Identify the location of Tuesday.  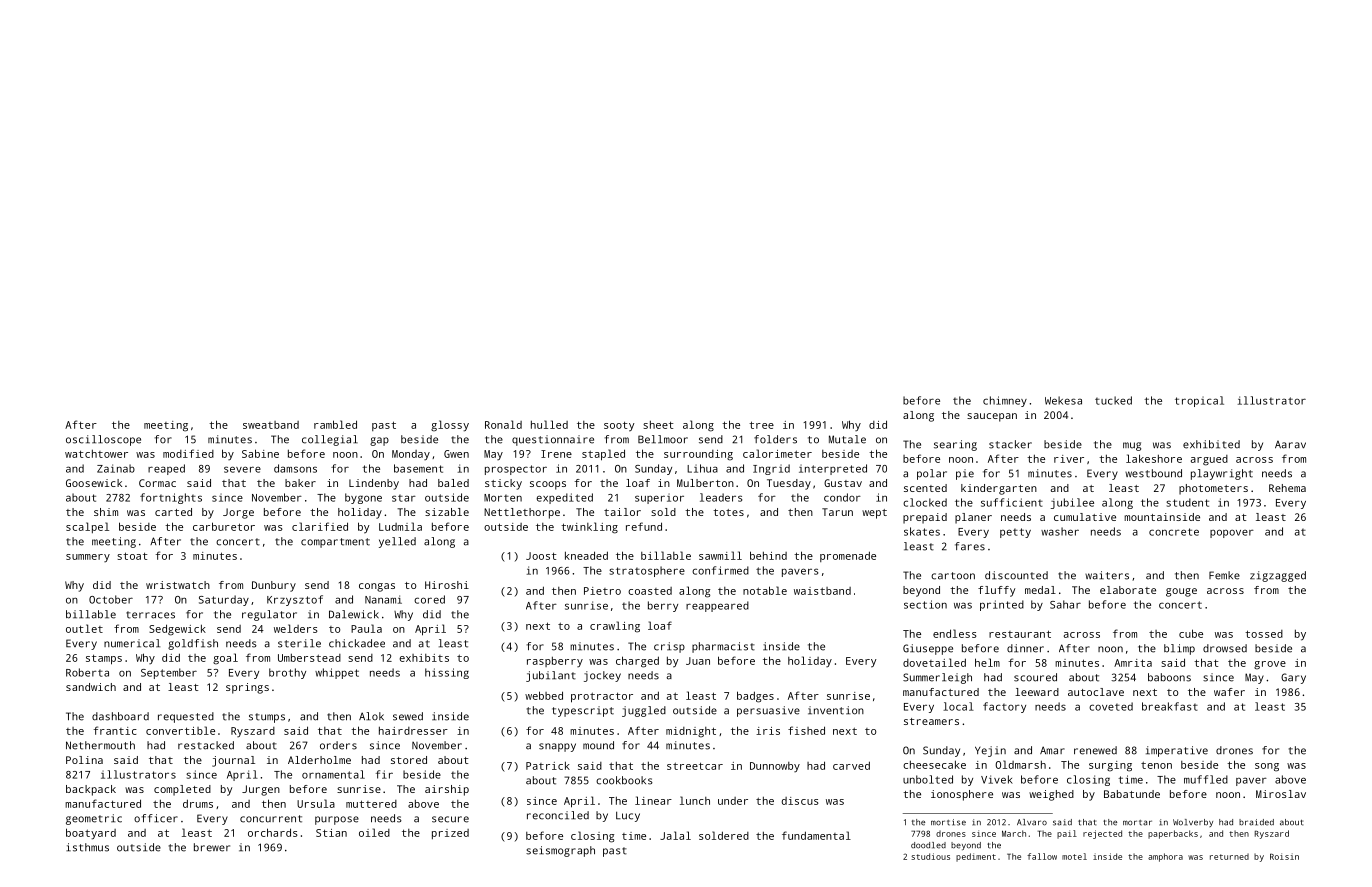
(789, 484).
